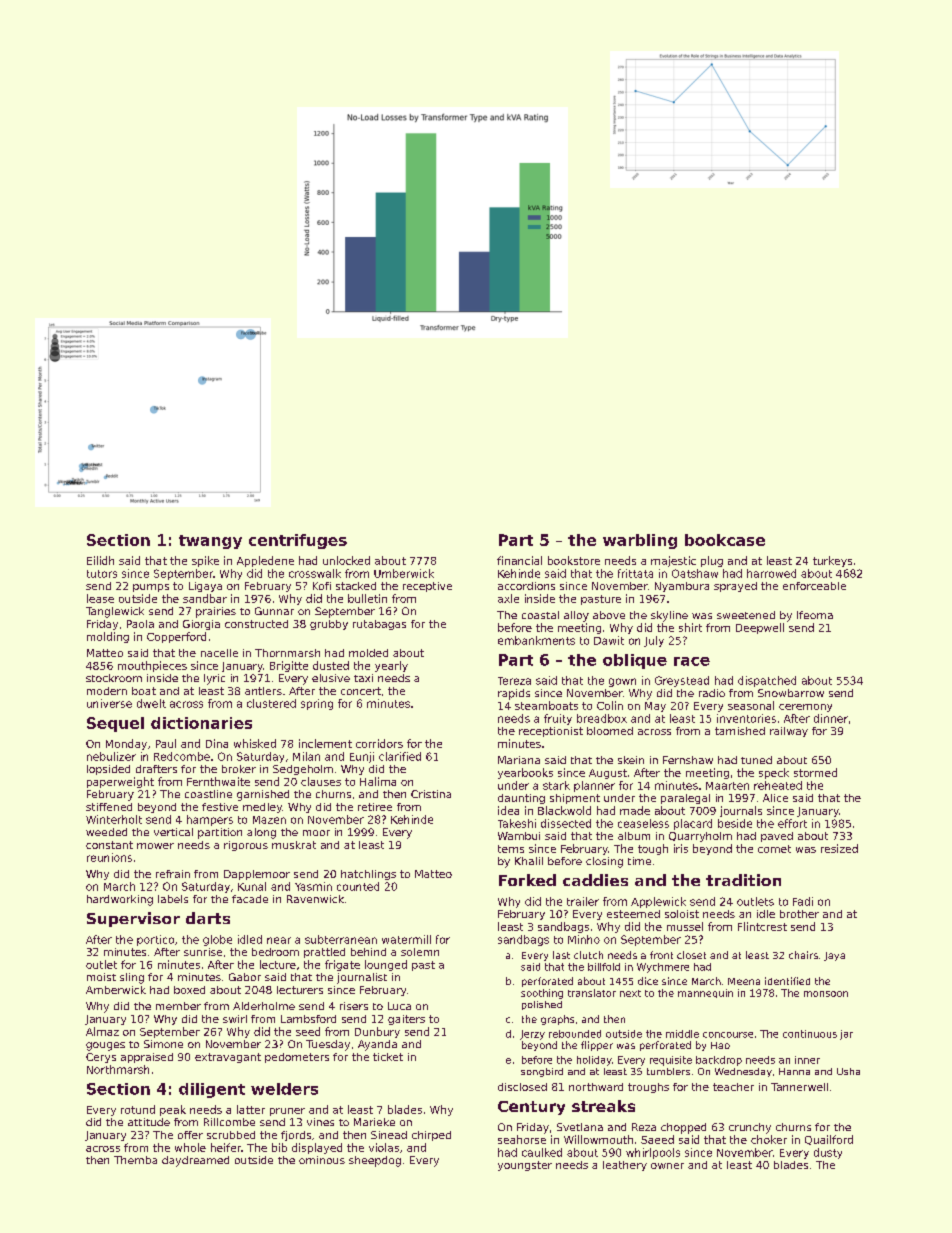 The width and height of the screenshot is (952, 1233). I want to click on Eilidh, so click(100, 560).
